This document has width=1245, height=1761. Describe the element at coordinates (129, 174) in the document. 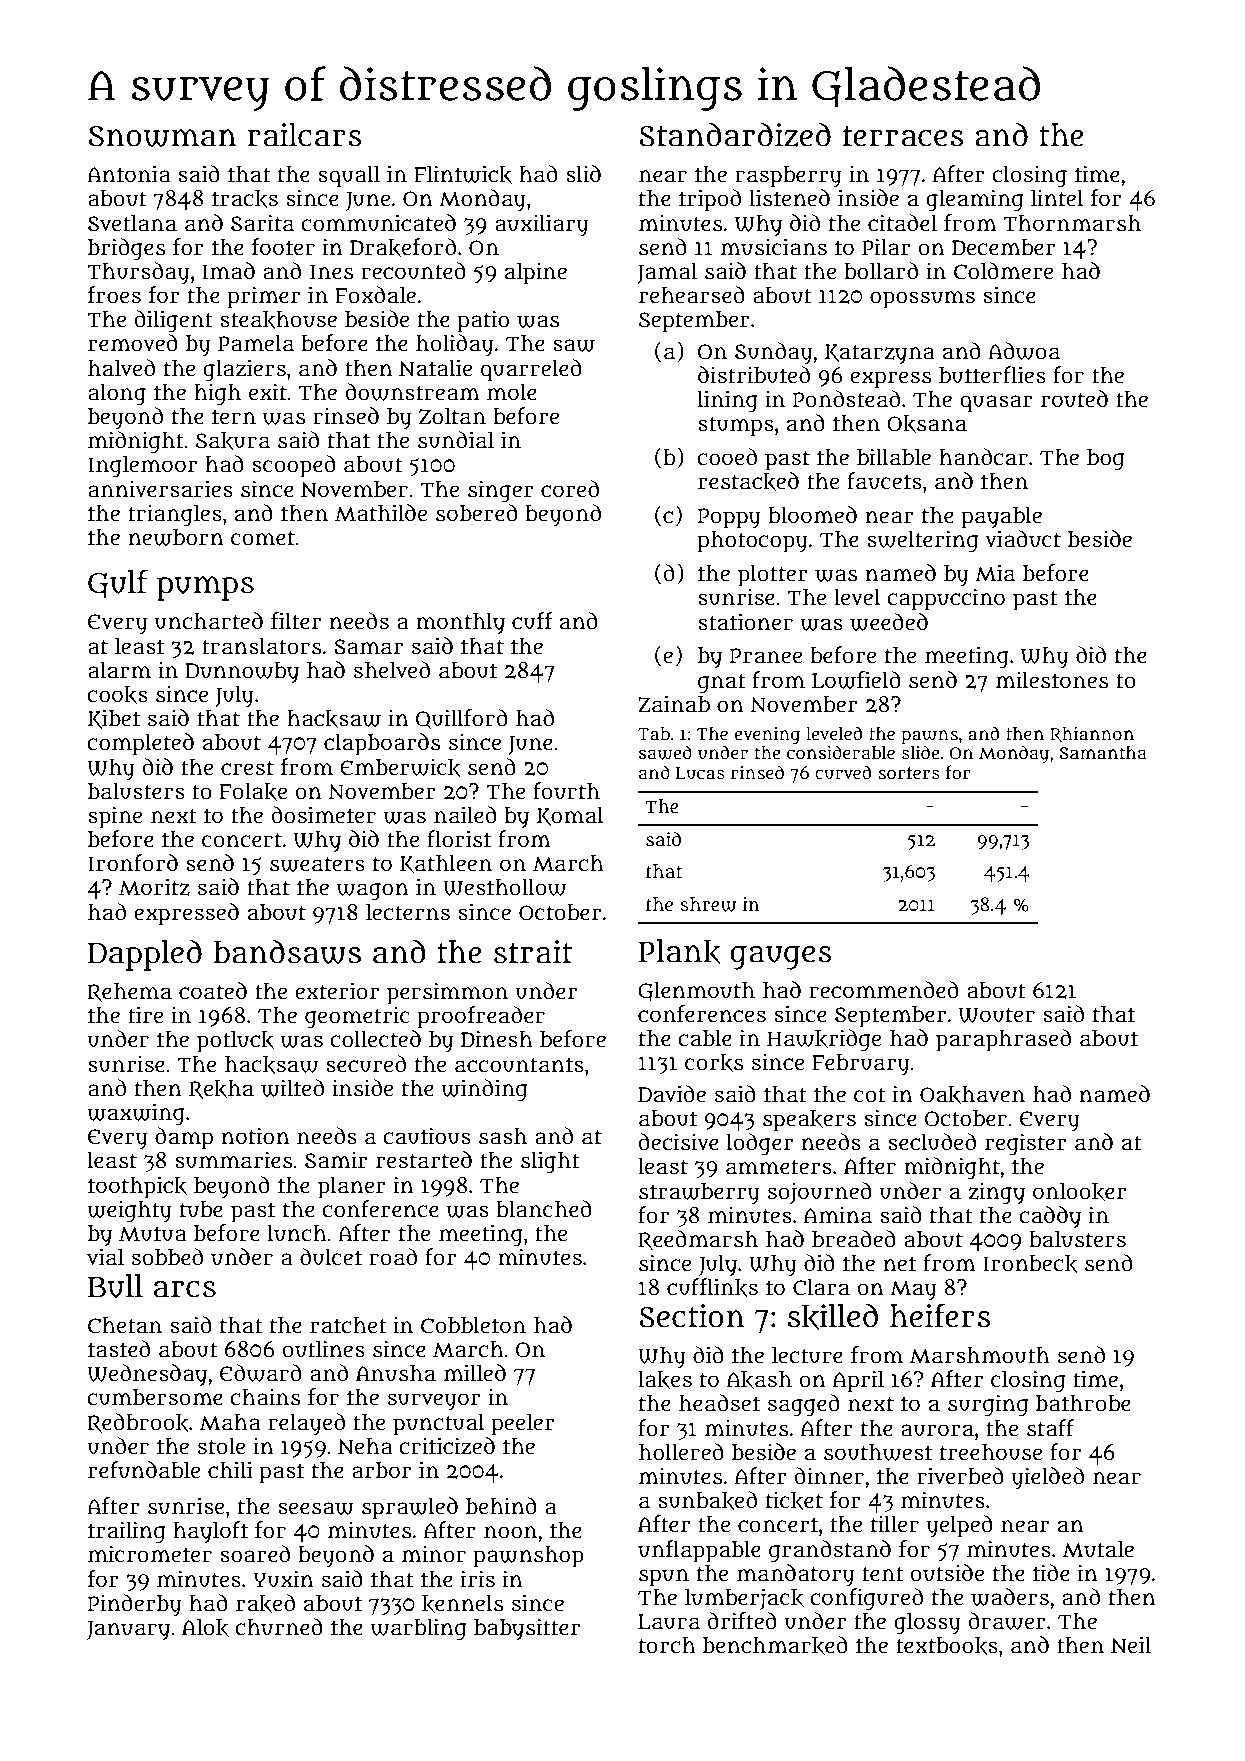

I see `Antonia` at that location.
